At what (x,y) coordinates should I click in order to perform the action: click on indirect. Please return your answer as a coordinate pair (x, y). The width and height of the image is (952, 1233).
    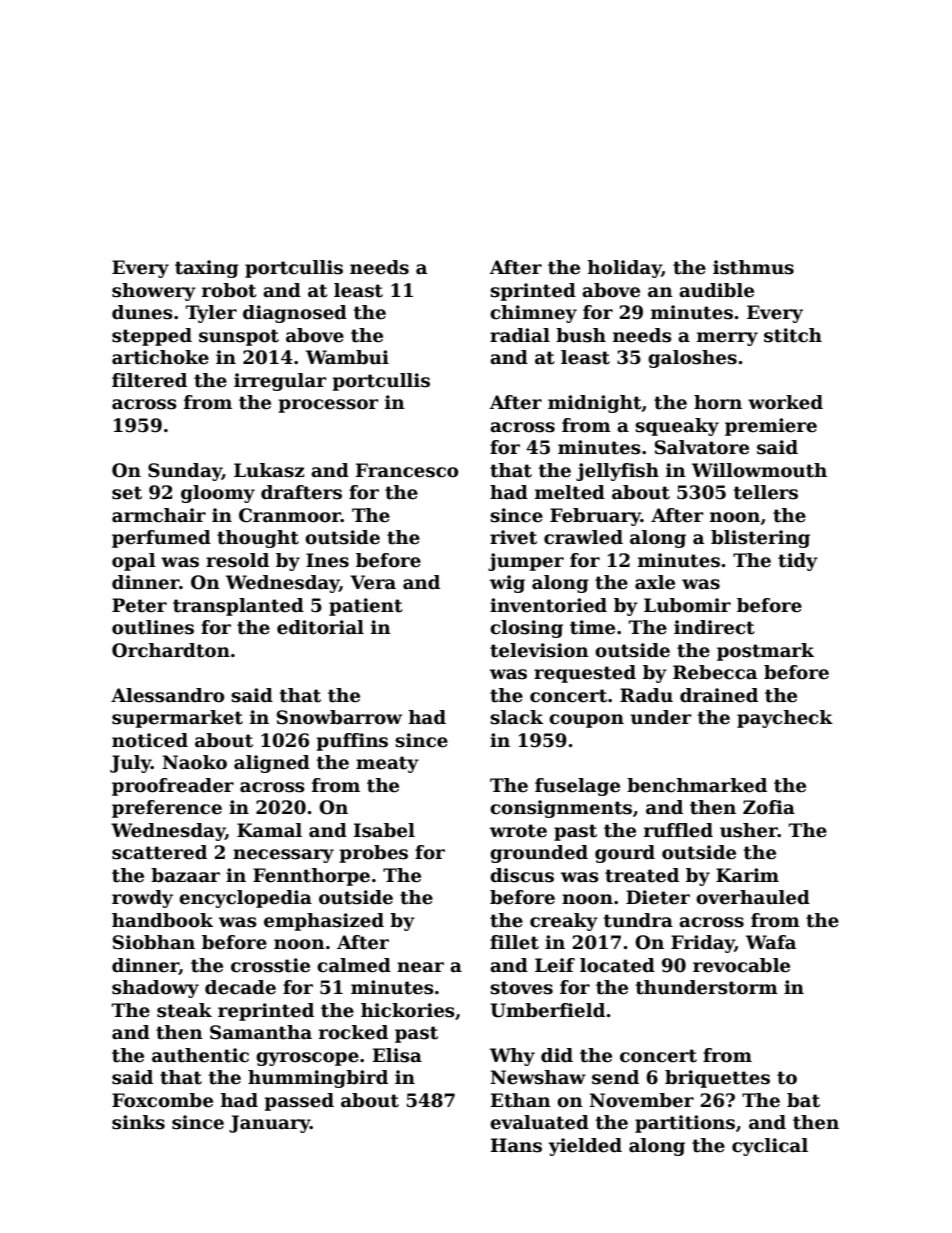
    Looking at the image, I should click on (714, 627).
